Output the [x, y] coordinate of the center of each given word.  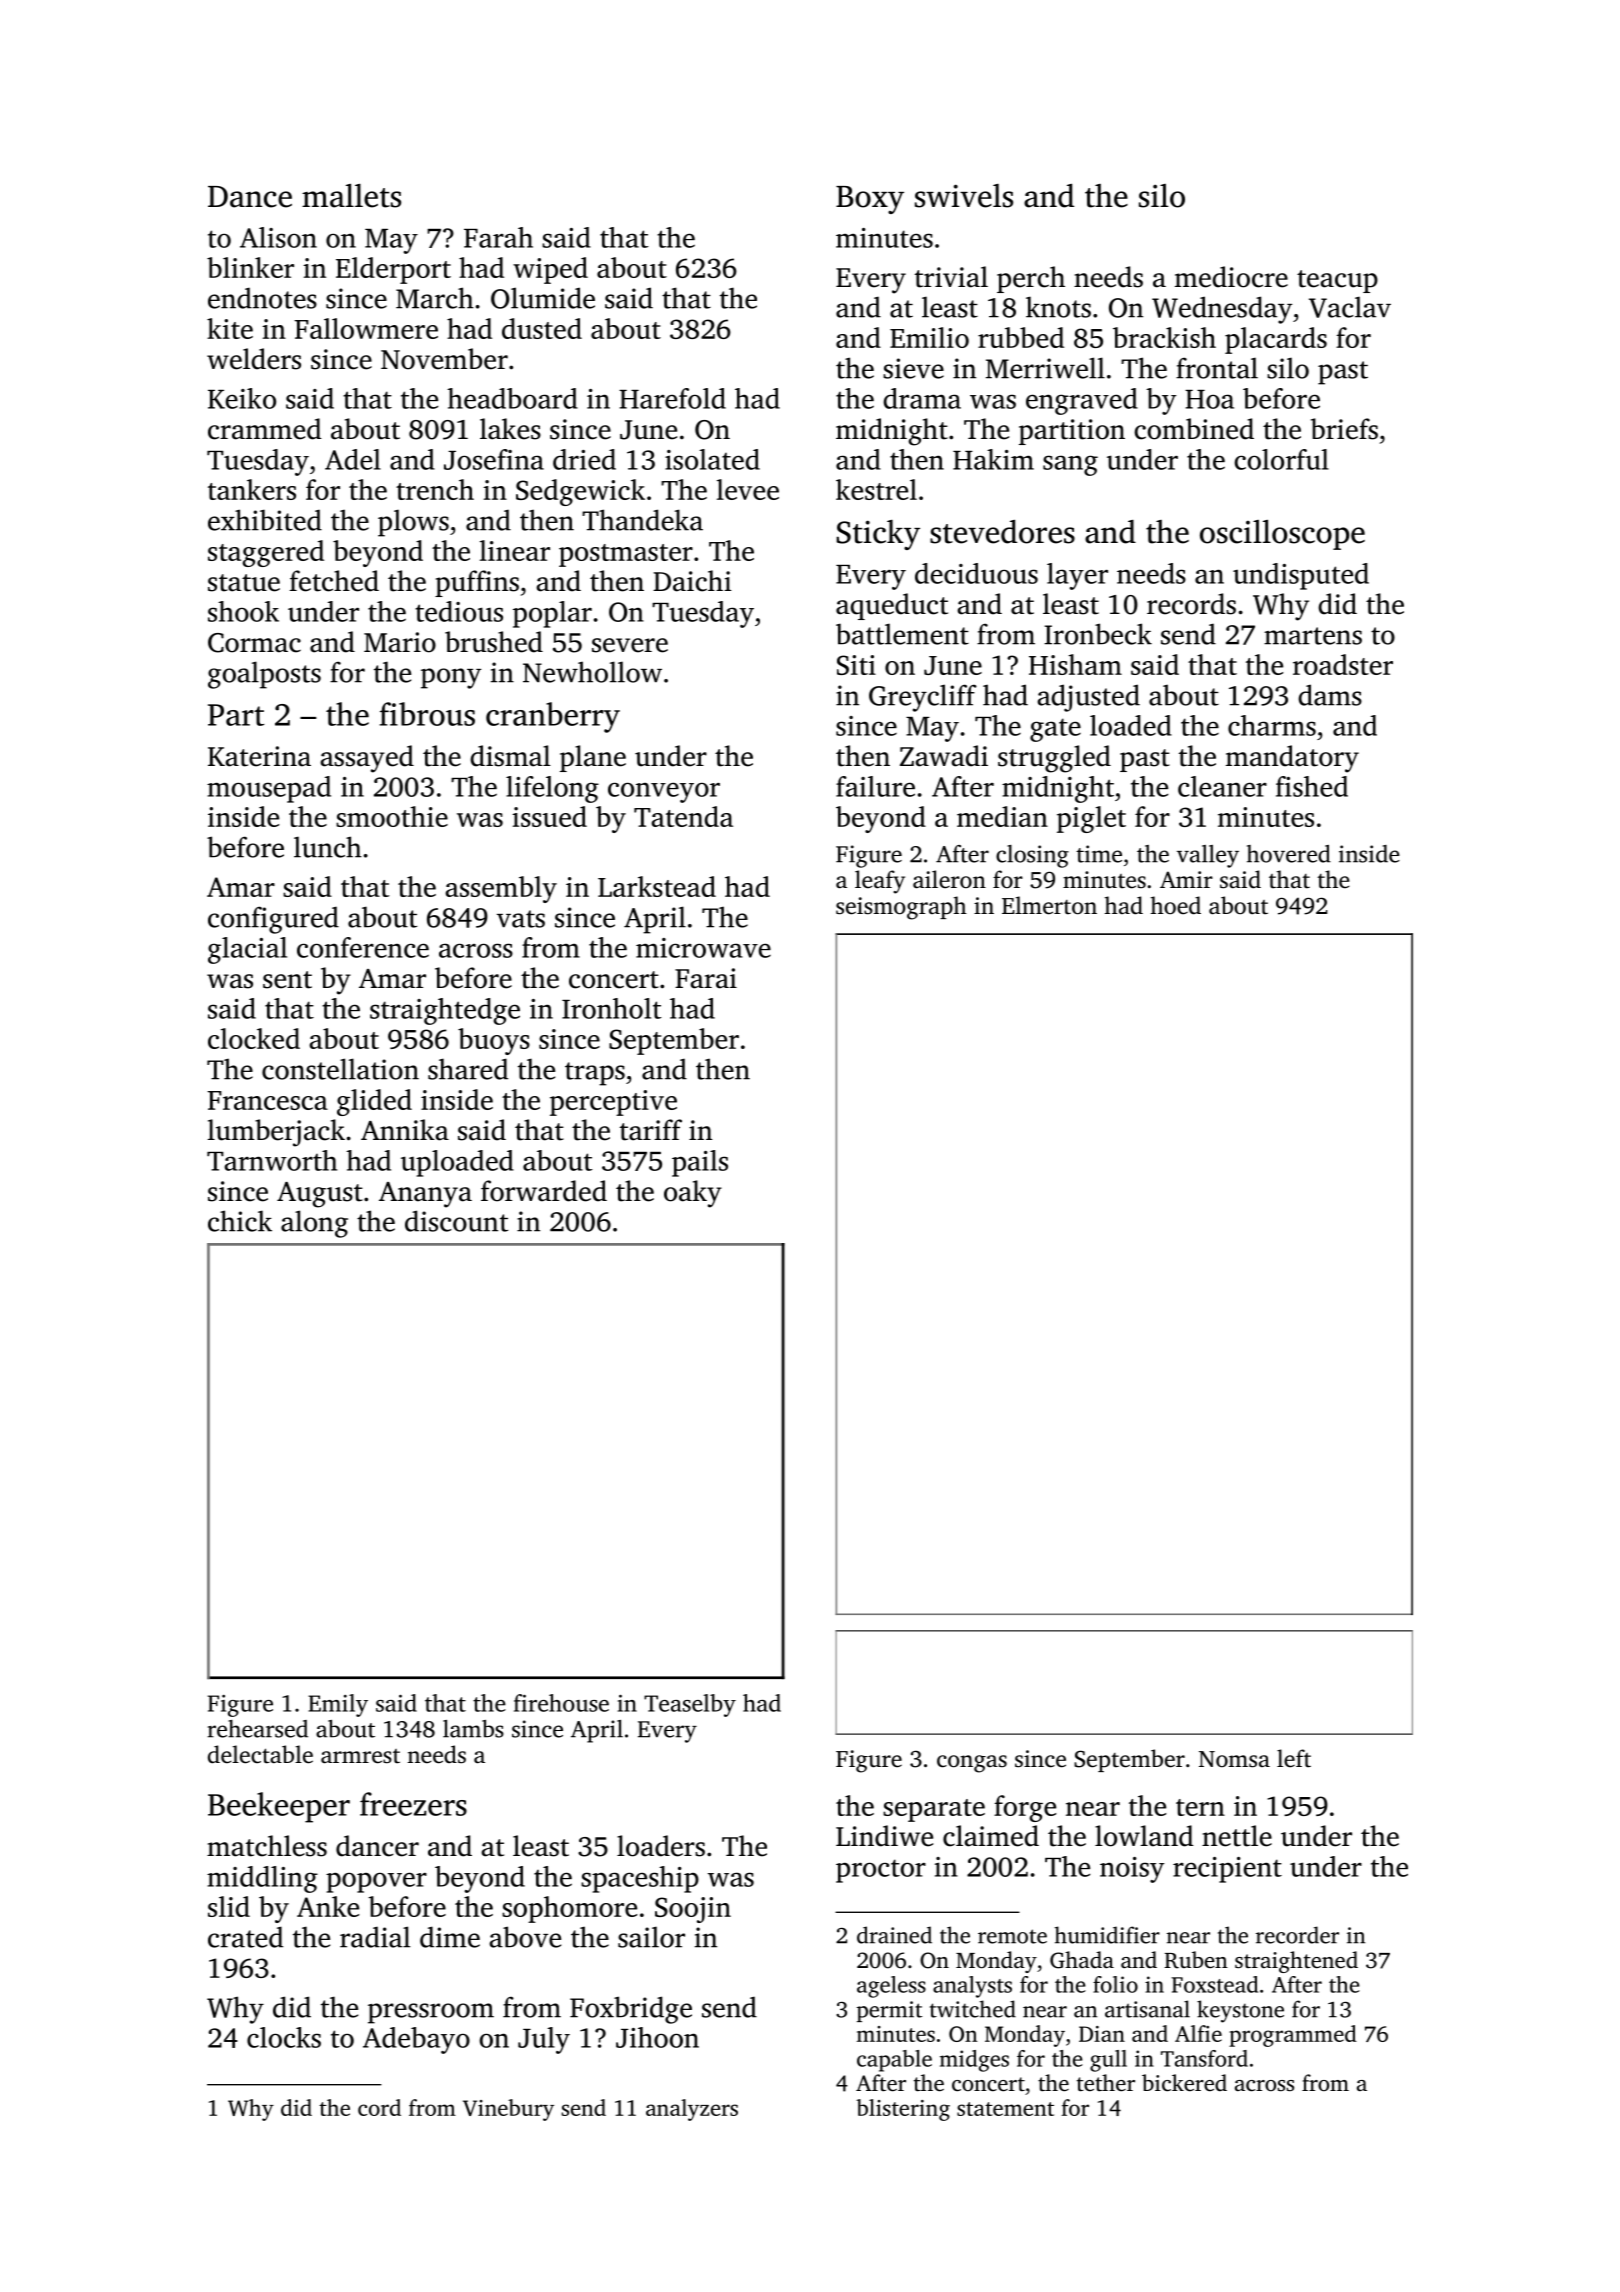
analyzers [692, 2110]
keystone [1240, 2011]
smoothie [392, 816]
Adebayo [416, 2040]
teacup [1337, 281]
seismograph [901, 908]
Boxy [870, 200]
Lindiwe [884, 1836]
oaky [693, 1194]
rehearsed [257, 1729]
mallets [351, 196]
